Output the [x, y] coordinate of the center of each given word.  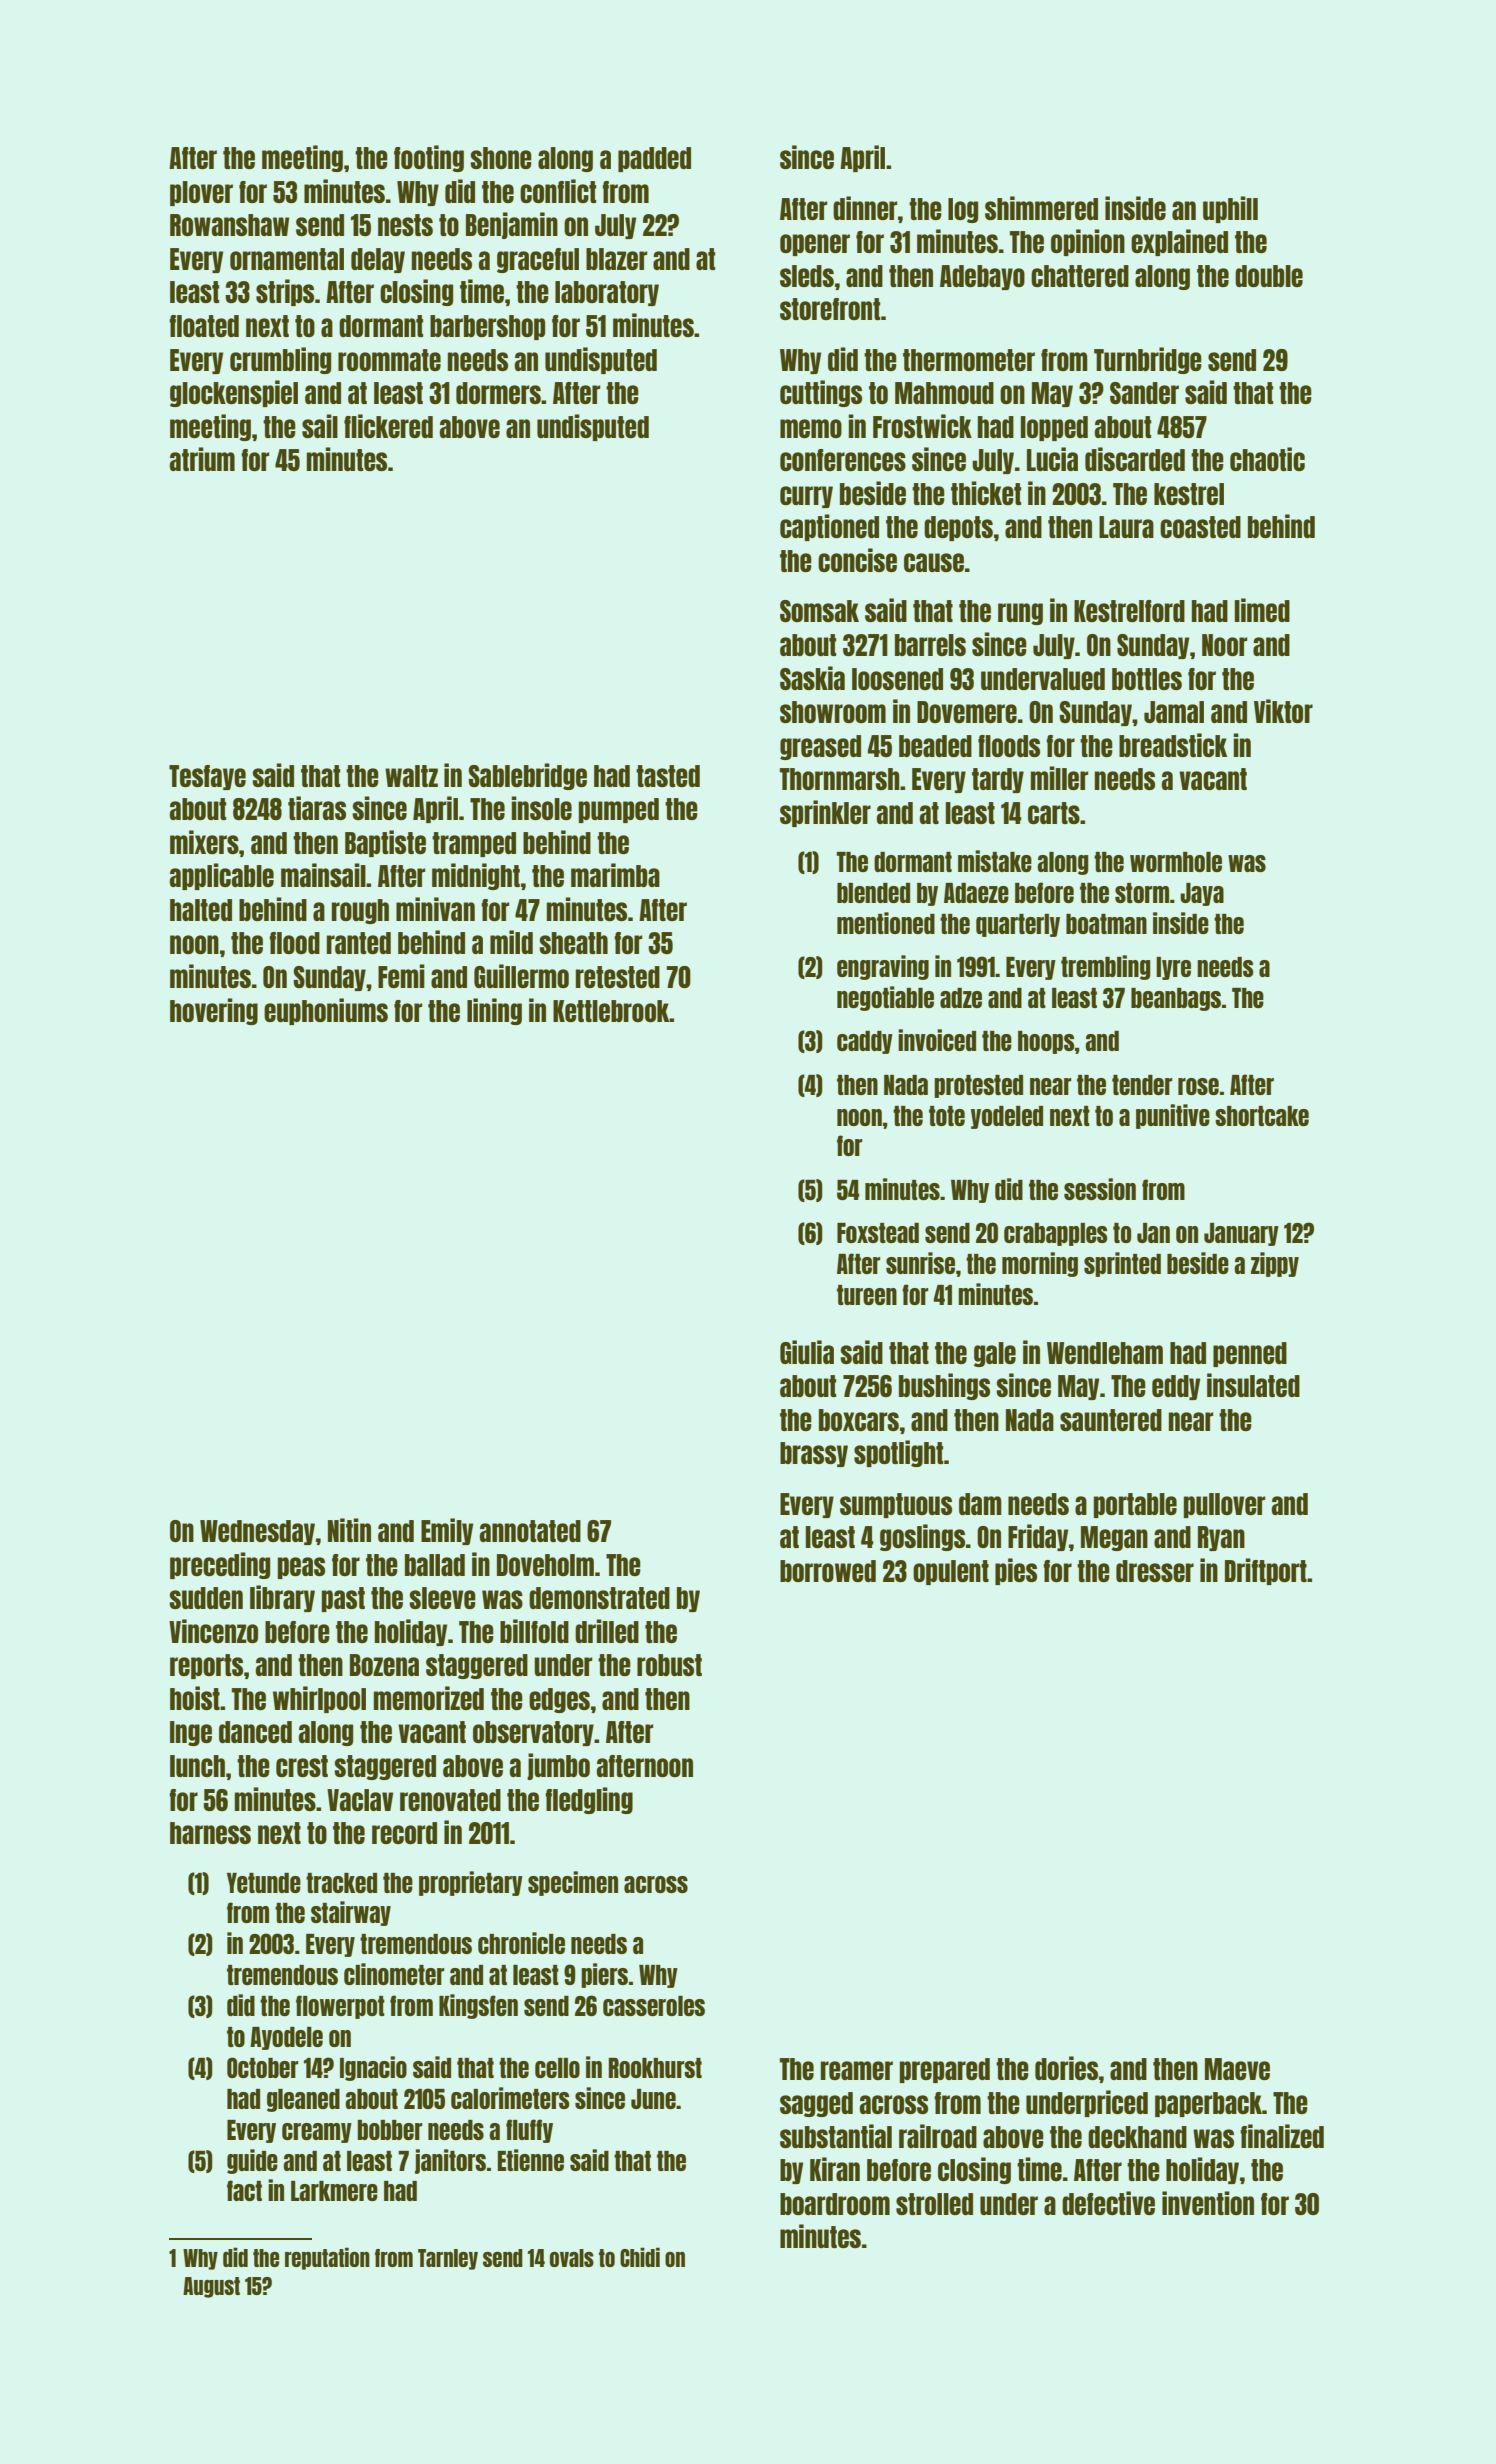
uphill [1230, 209]
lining [494, 1011]
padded [654, 159]
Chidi [640, 2257]
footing [429, 158]
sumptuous [896, 1505]
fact [244, 2190]
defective [1108, 2203]
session [1100, 1189]
